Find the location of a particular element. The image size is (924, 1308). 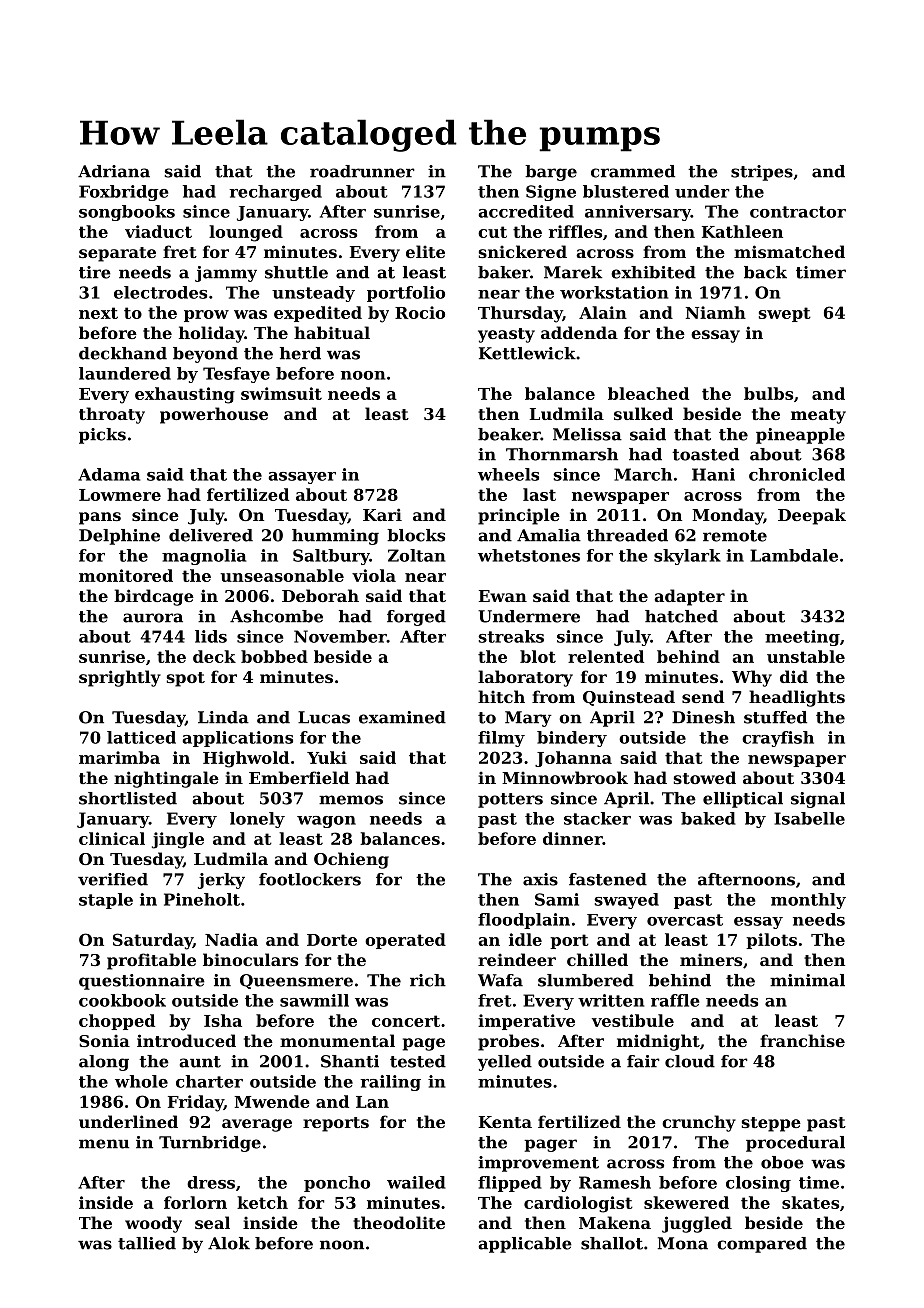

charter is located at coordinates (209, 1081).
